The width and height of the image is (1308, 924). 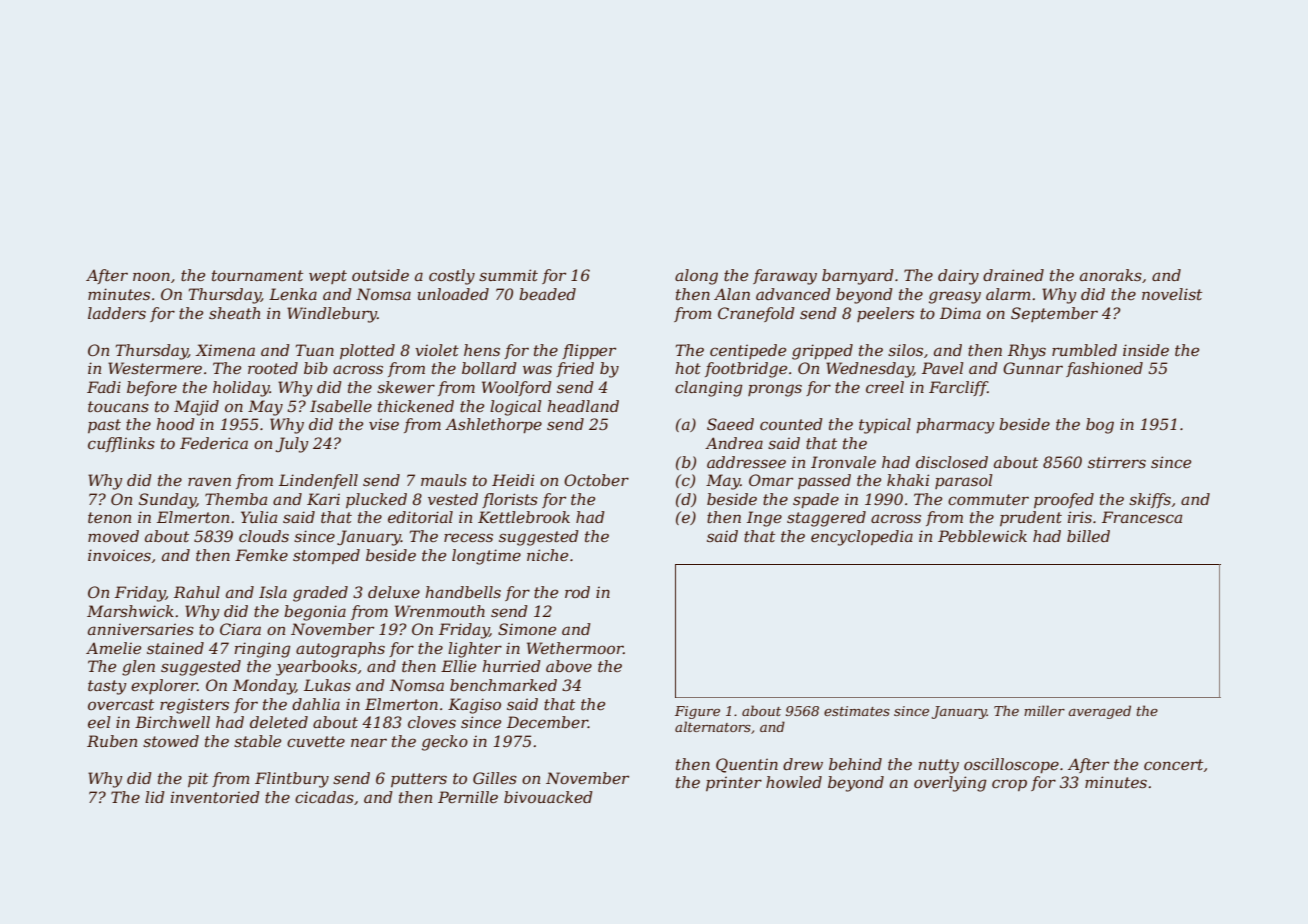 I want to click on inventoried, so click(x=215, y=797).
